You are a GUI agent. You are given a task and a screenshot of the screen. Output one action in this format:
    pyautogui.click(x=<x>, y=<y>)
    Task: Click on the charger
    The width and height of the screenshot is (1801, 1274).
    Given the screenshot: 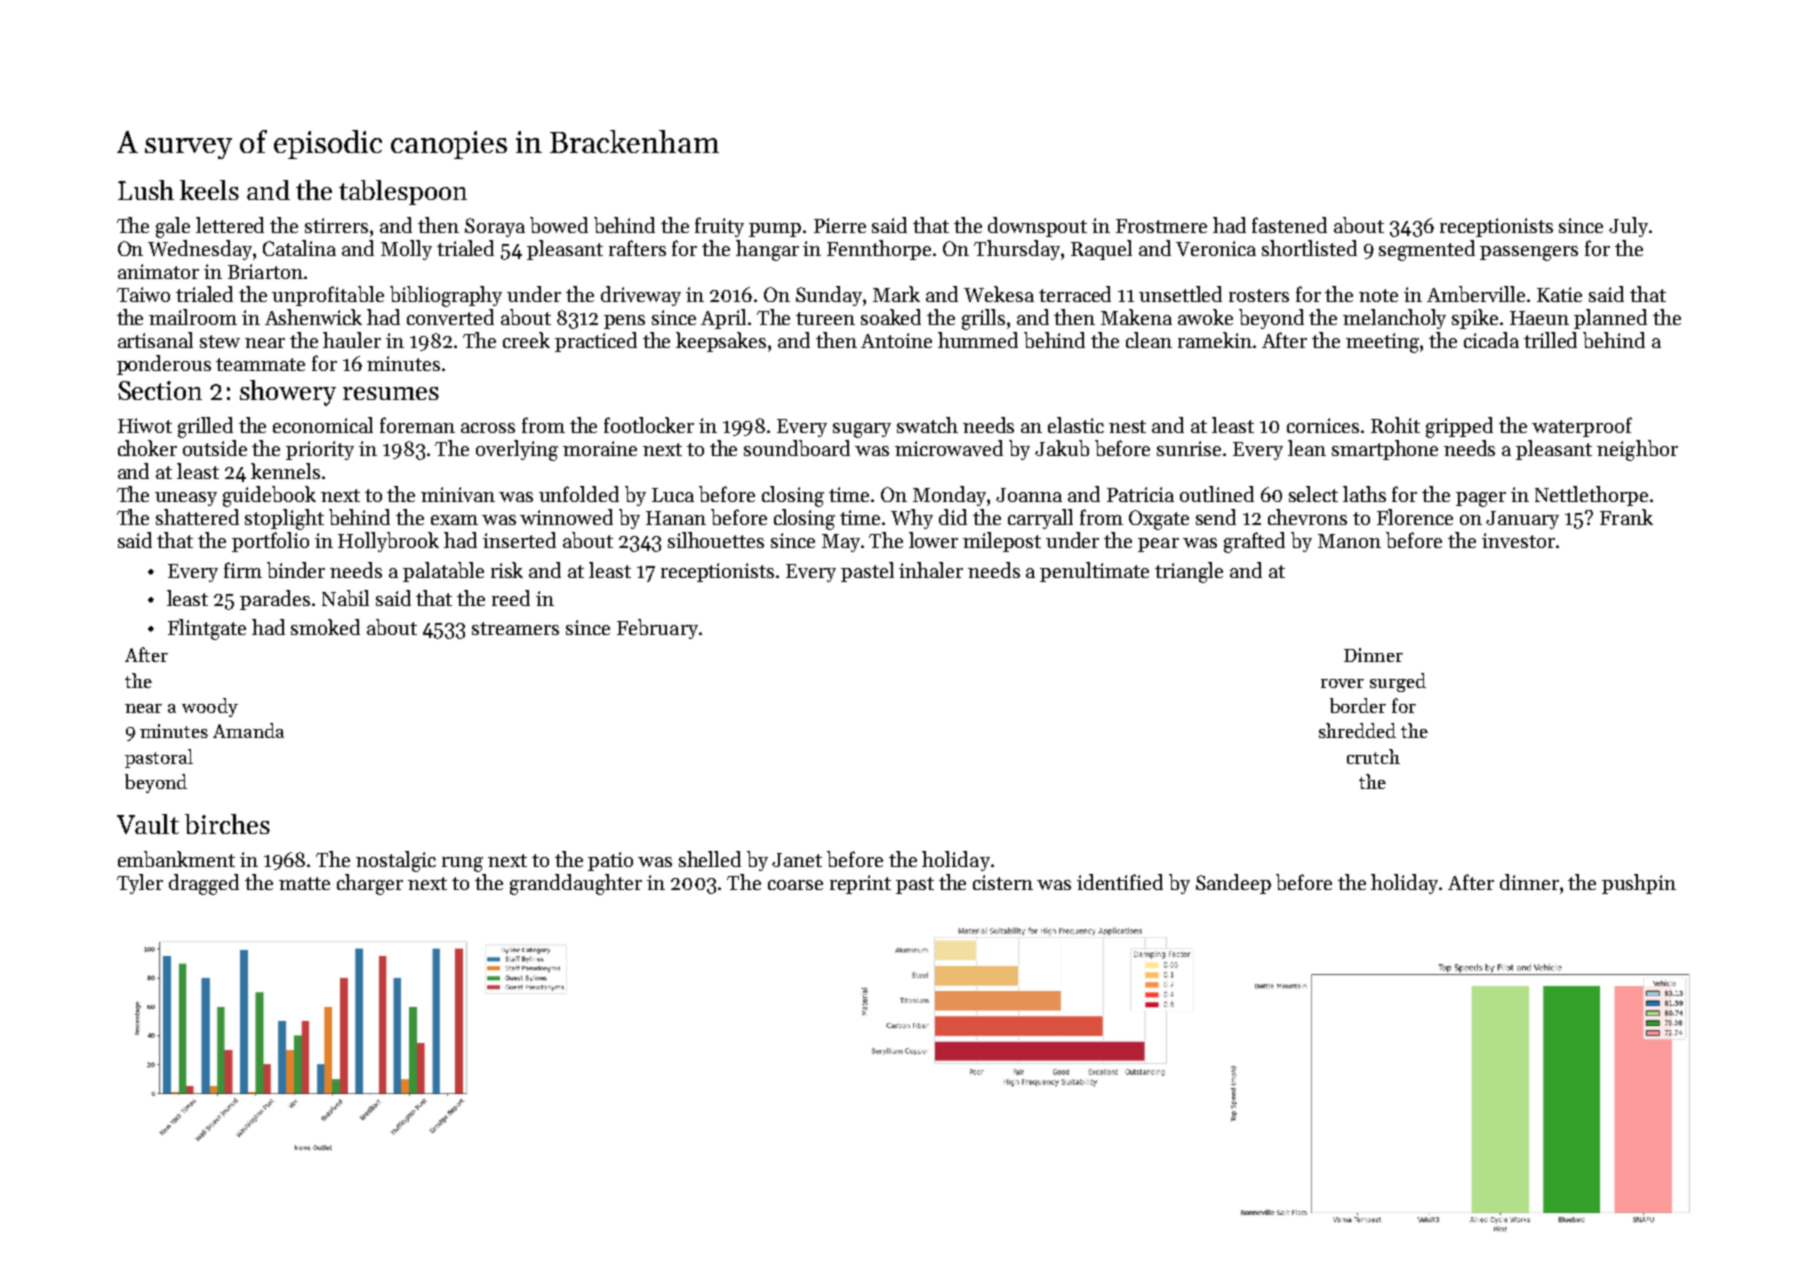 What is the action you would take?
    pyautogui.click(x=370, y=884)
